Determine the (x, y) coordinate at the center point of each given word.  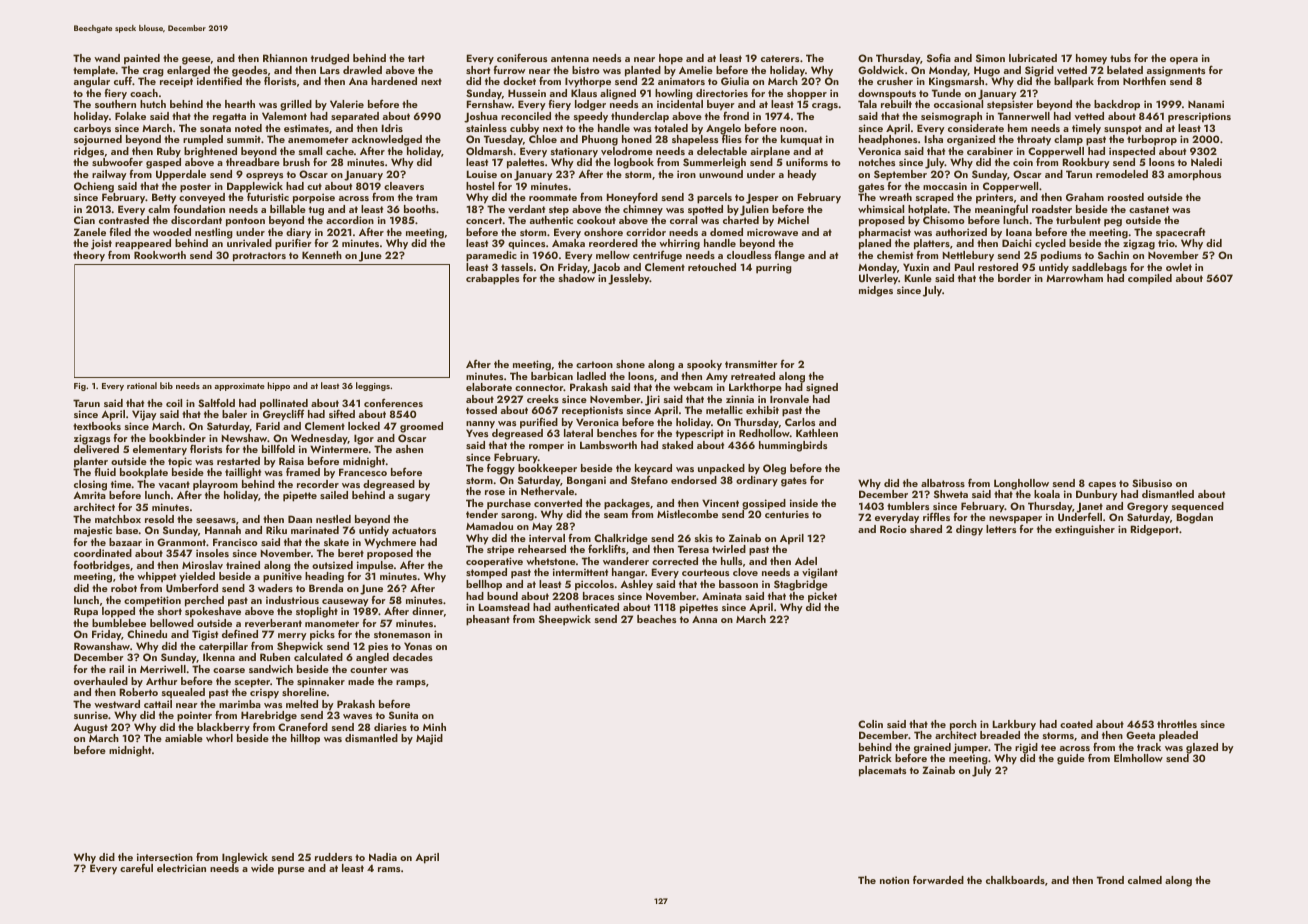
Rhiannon (285, 58)
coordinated (103, 553)
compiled (1150, 279)
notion (894, 880)
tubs (1120, 58)
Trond (1110, 880)
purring (774, 268)
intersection (165, 857)
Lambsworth (608, 445)
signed (822, 388)
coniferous (522, 57)
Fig (80, 387)
